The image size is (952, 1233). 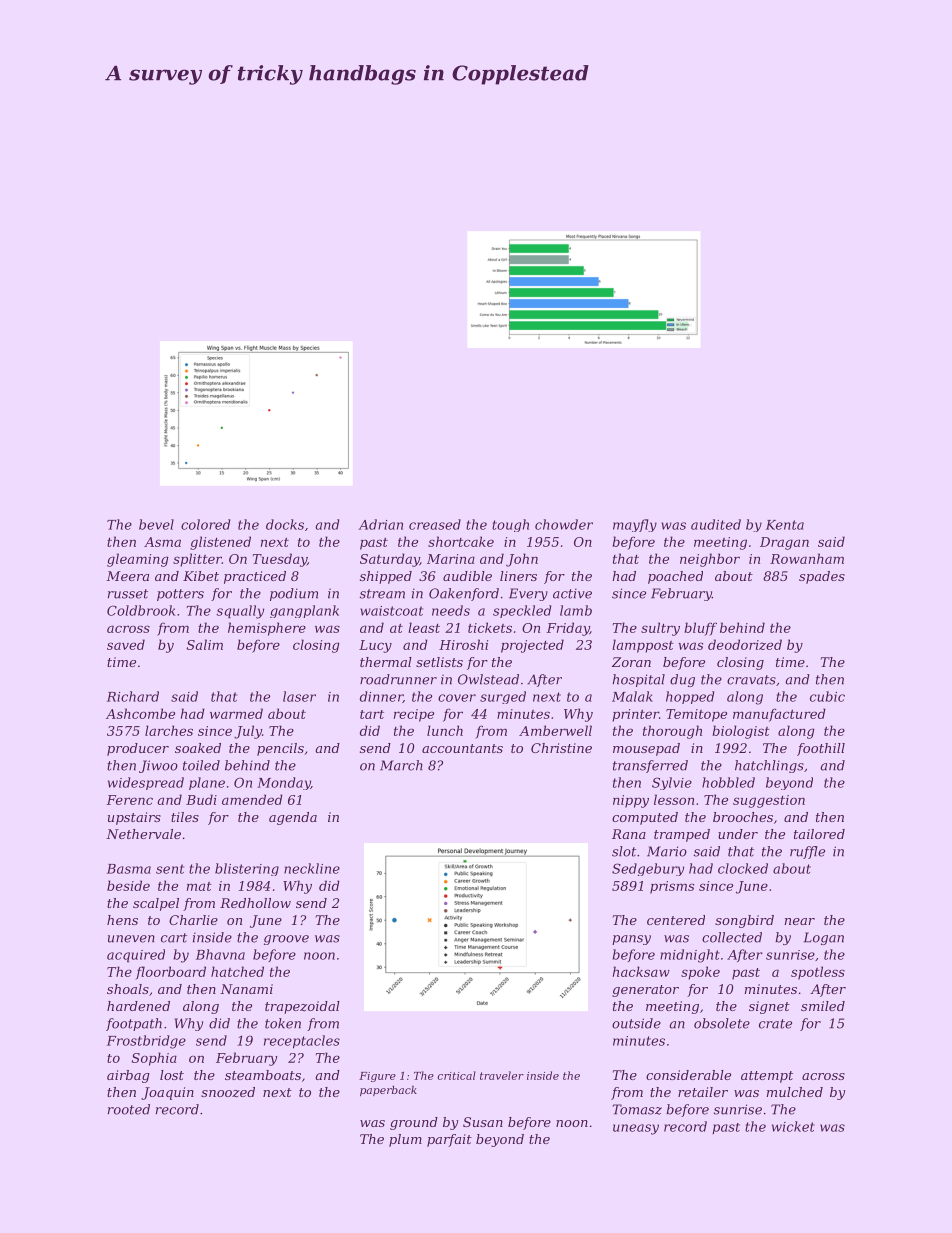 What do you see at coordinates (821, 749) in the document?
I see `foothill` at bounding box center [821, 749].
